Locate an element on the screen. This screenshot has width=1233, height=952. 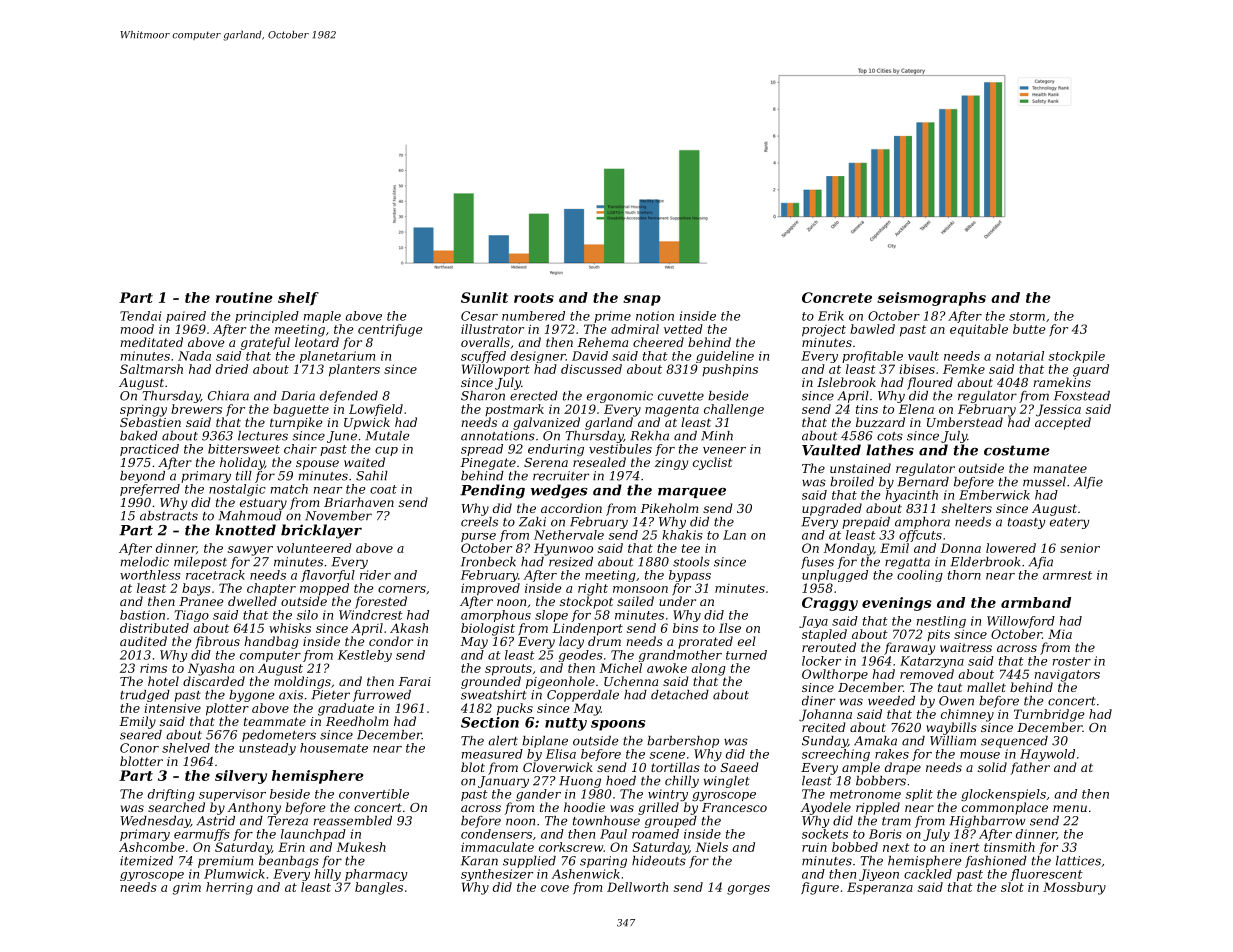
sequenced is located at coordinates (1014, 742).
